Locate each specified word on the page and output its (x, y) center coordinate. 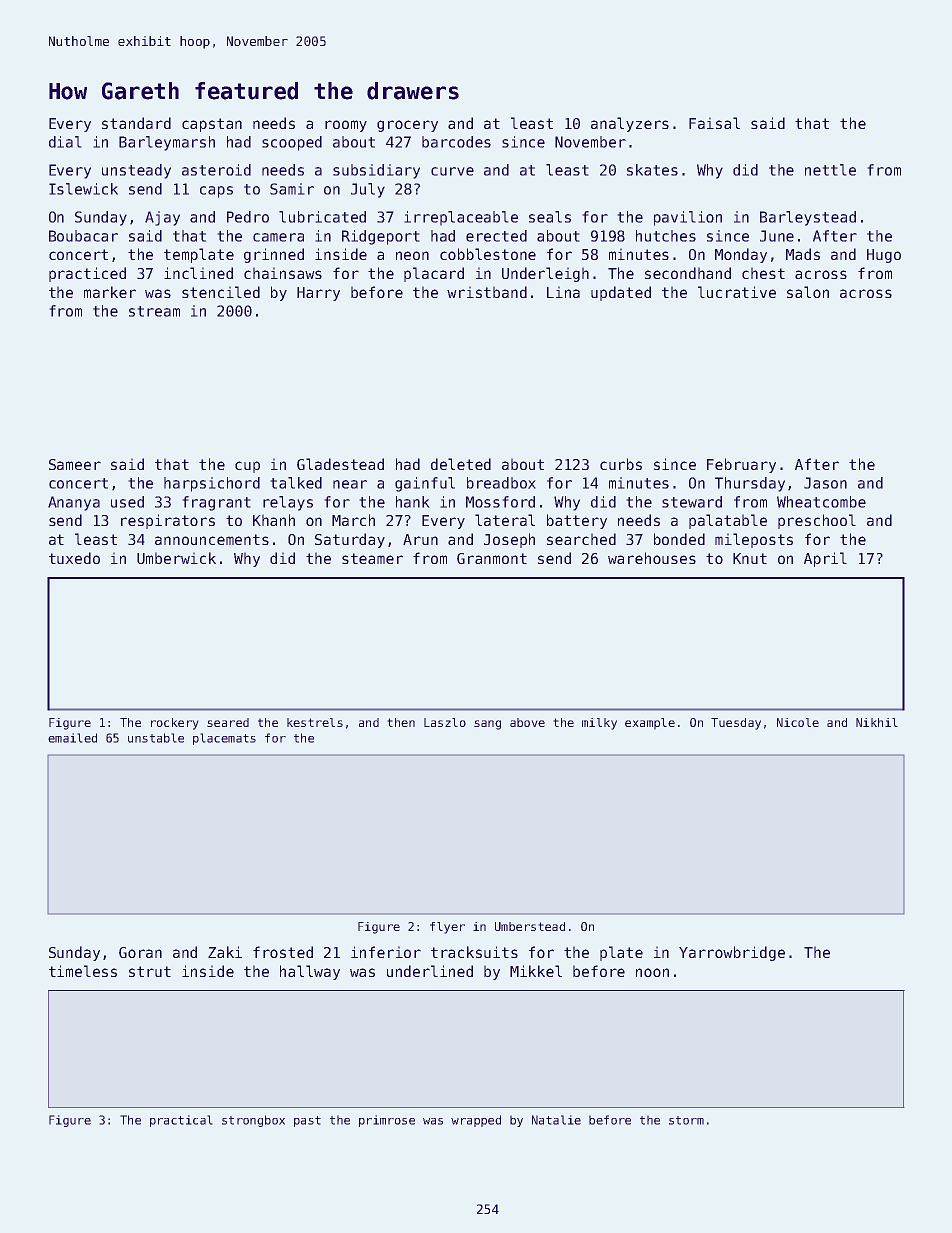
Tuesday (736, 724)
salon (808, 292)
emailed (72, 738)
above (527, 722)
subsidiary (376, 171)
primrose (387, 1121)
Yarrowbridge (732, 953)
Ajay (162, 218)
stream (154, 311)
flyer (447, 928)
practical (181, 1121)
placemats (224, 739)
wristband (487, 292)
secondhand (688, 273)
